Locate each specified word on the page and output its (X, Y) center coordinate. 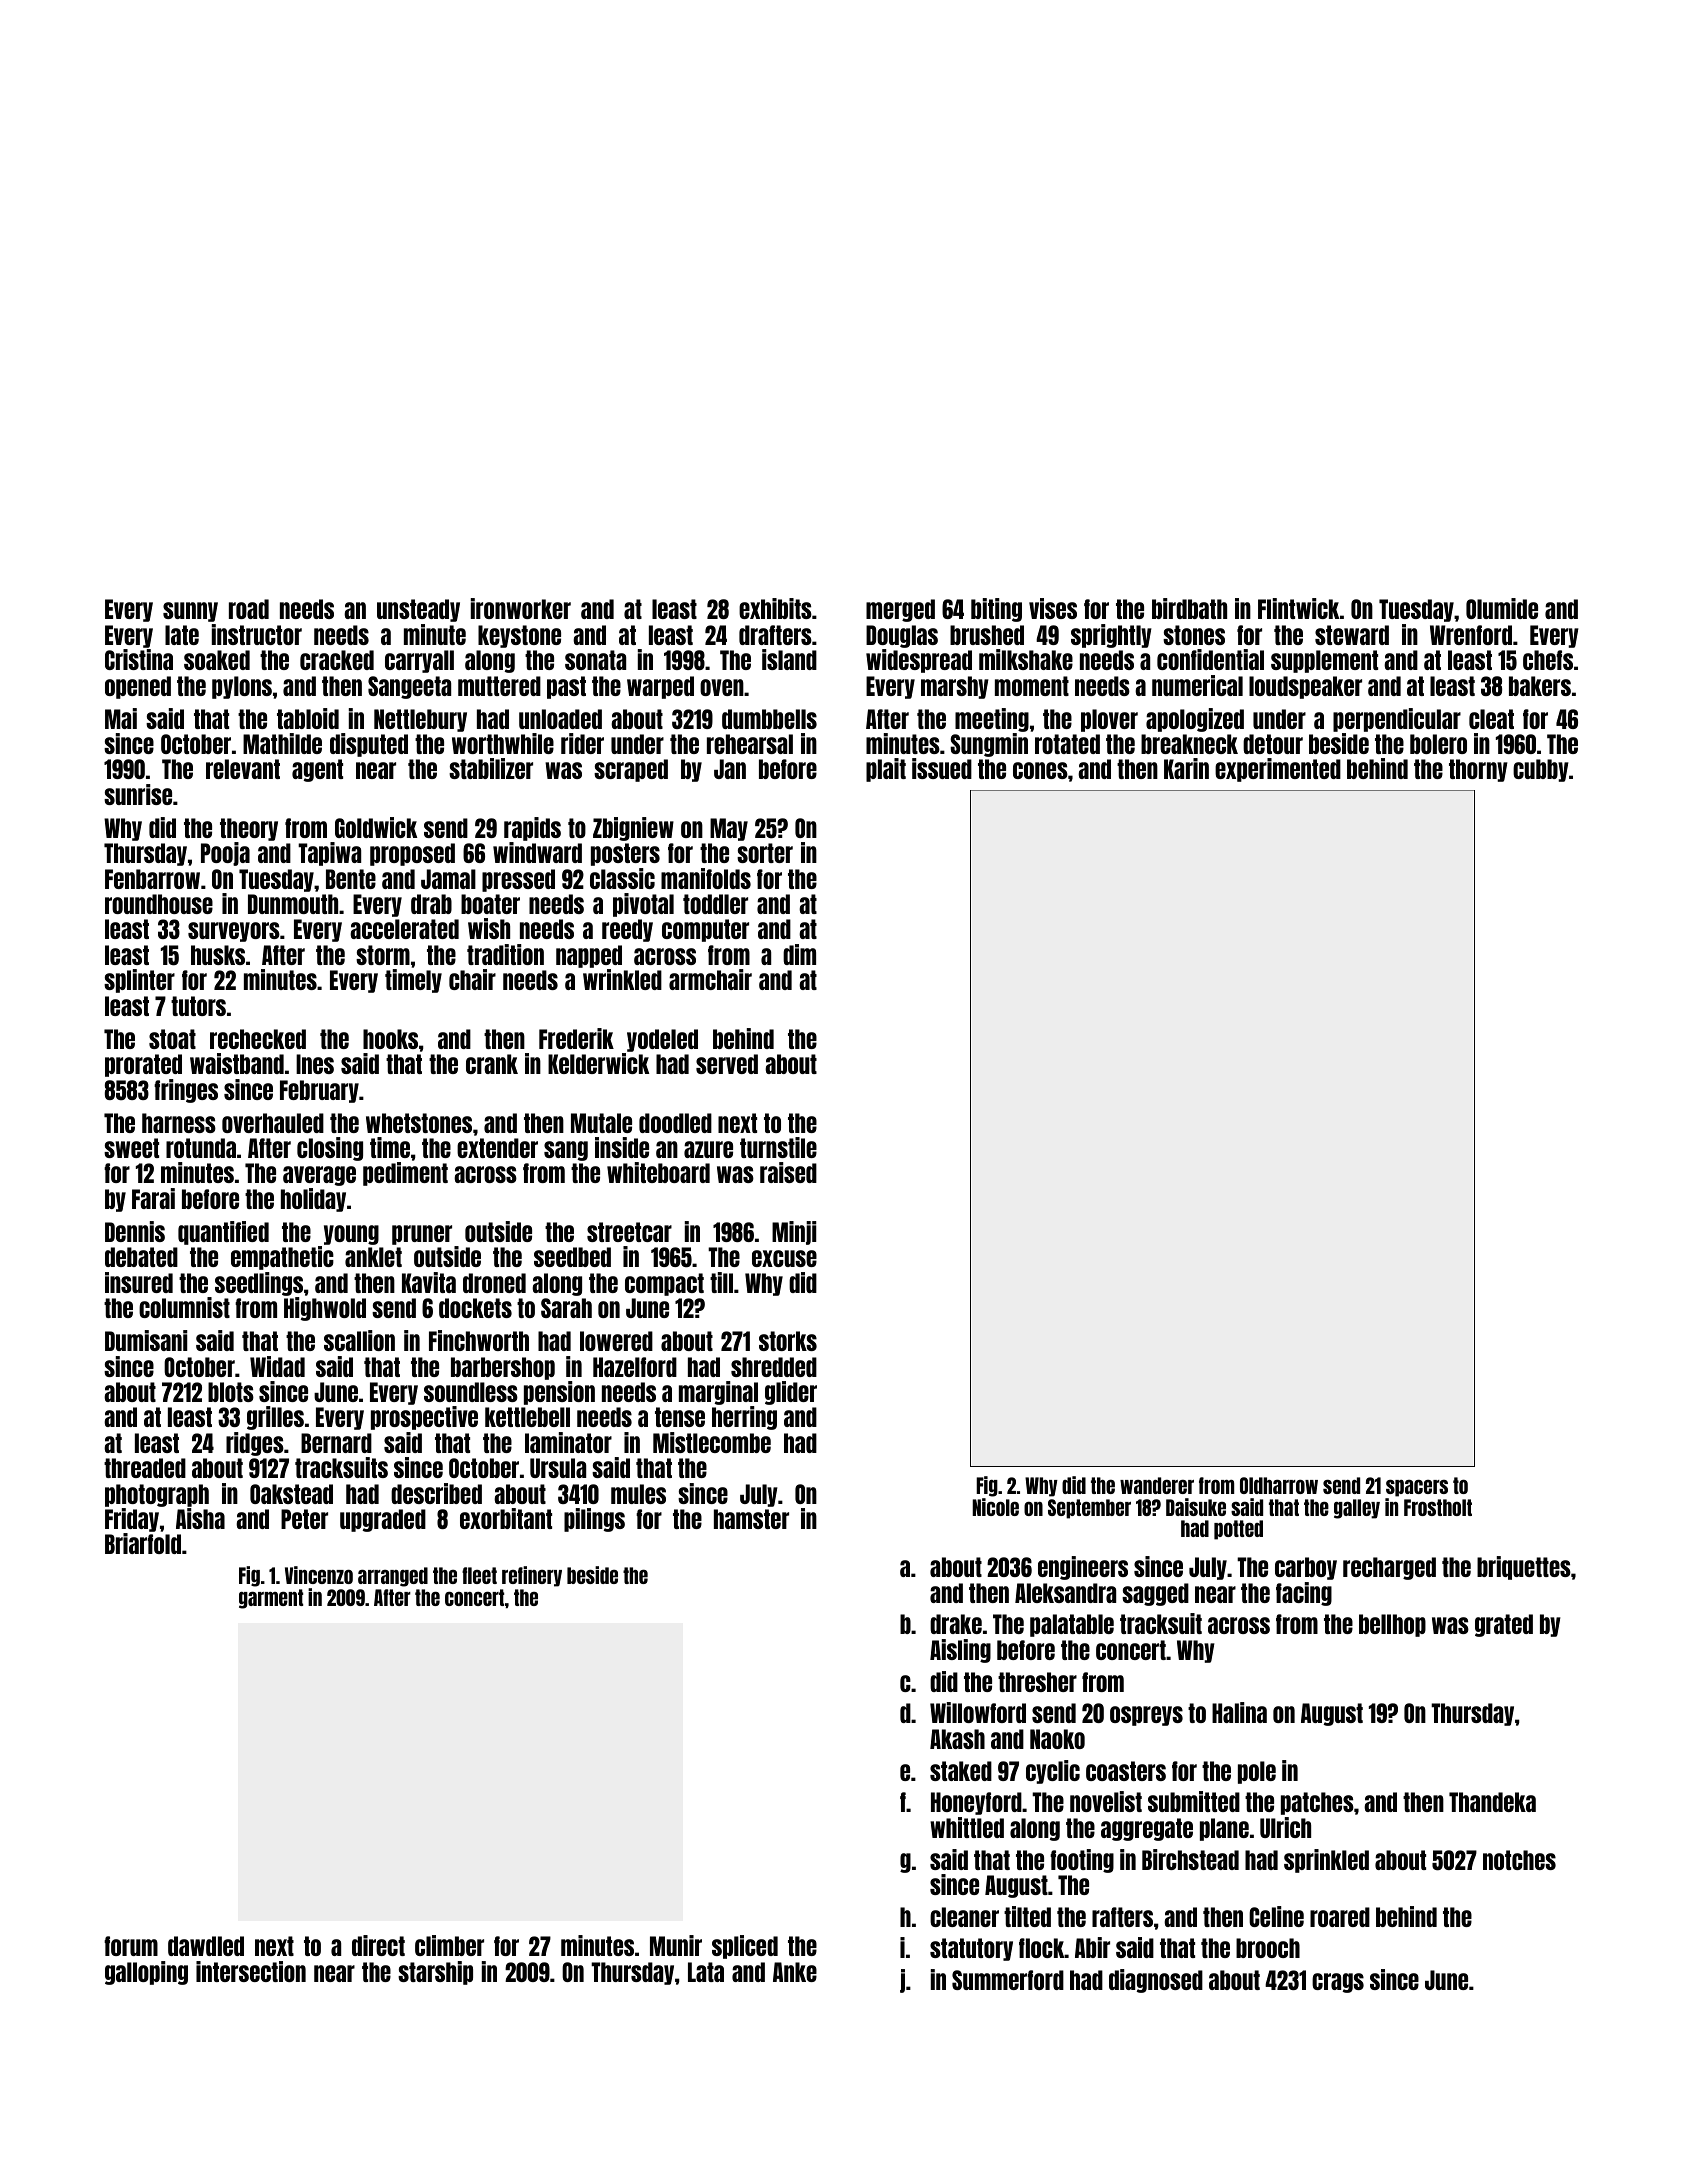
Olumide (1502, 608)
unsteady (418, 610)
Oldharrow (1279, 1485)
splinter (139, 981)
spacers (1417, 1488)
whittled (967, 1827)
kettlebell (527, 1417)
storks (788, 1341)
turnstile (778, 1147)
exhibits (775, 608)
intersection (251, 1971)
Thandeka (1492, 1802)
